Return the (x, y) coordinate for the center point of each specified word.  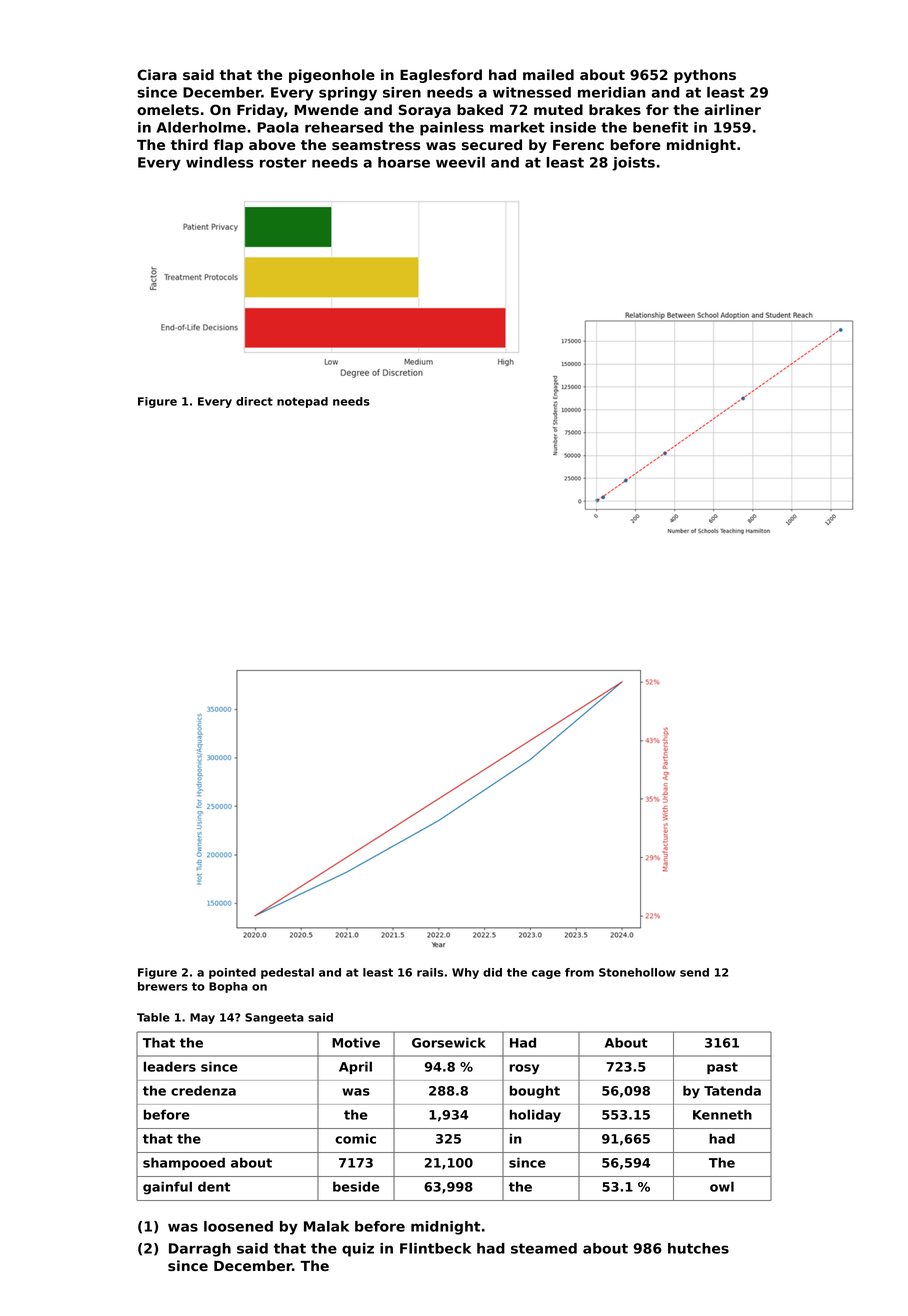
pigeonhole (332, 76)
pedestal (287, 973)
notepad (302, 402)
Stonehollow (637, 972)
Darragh (200, 1250)
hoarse (404, 162)
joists (633, 164)
